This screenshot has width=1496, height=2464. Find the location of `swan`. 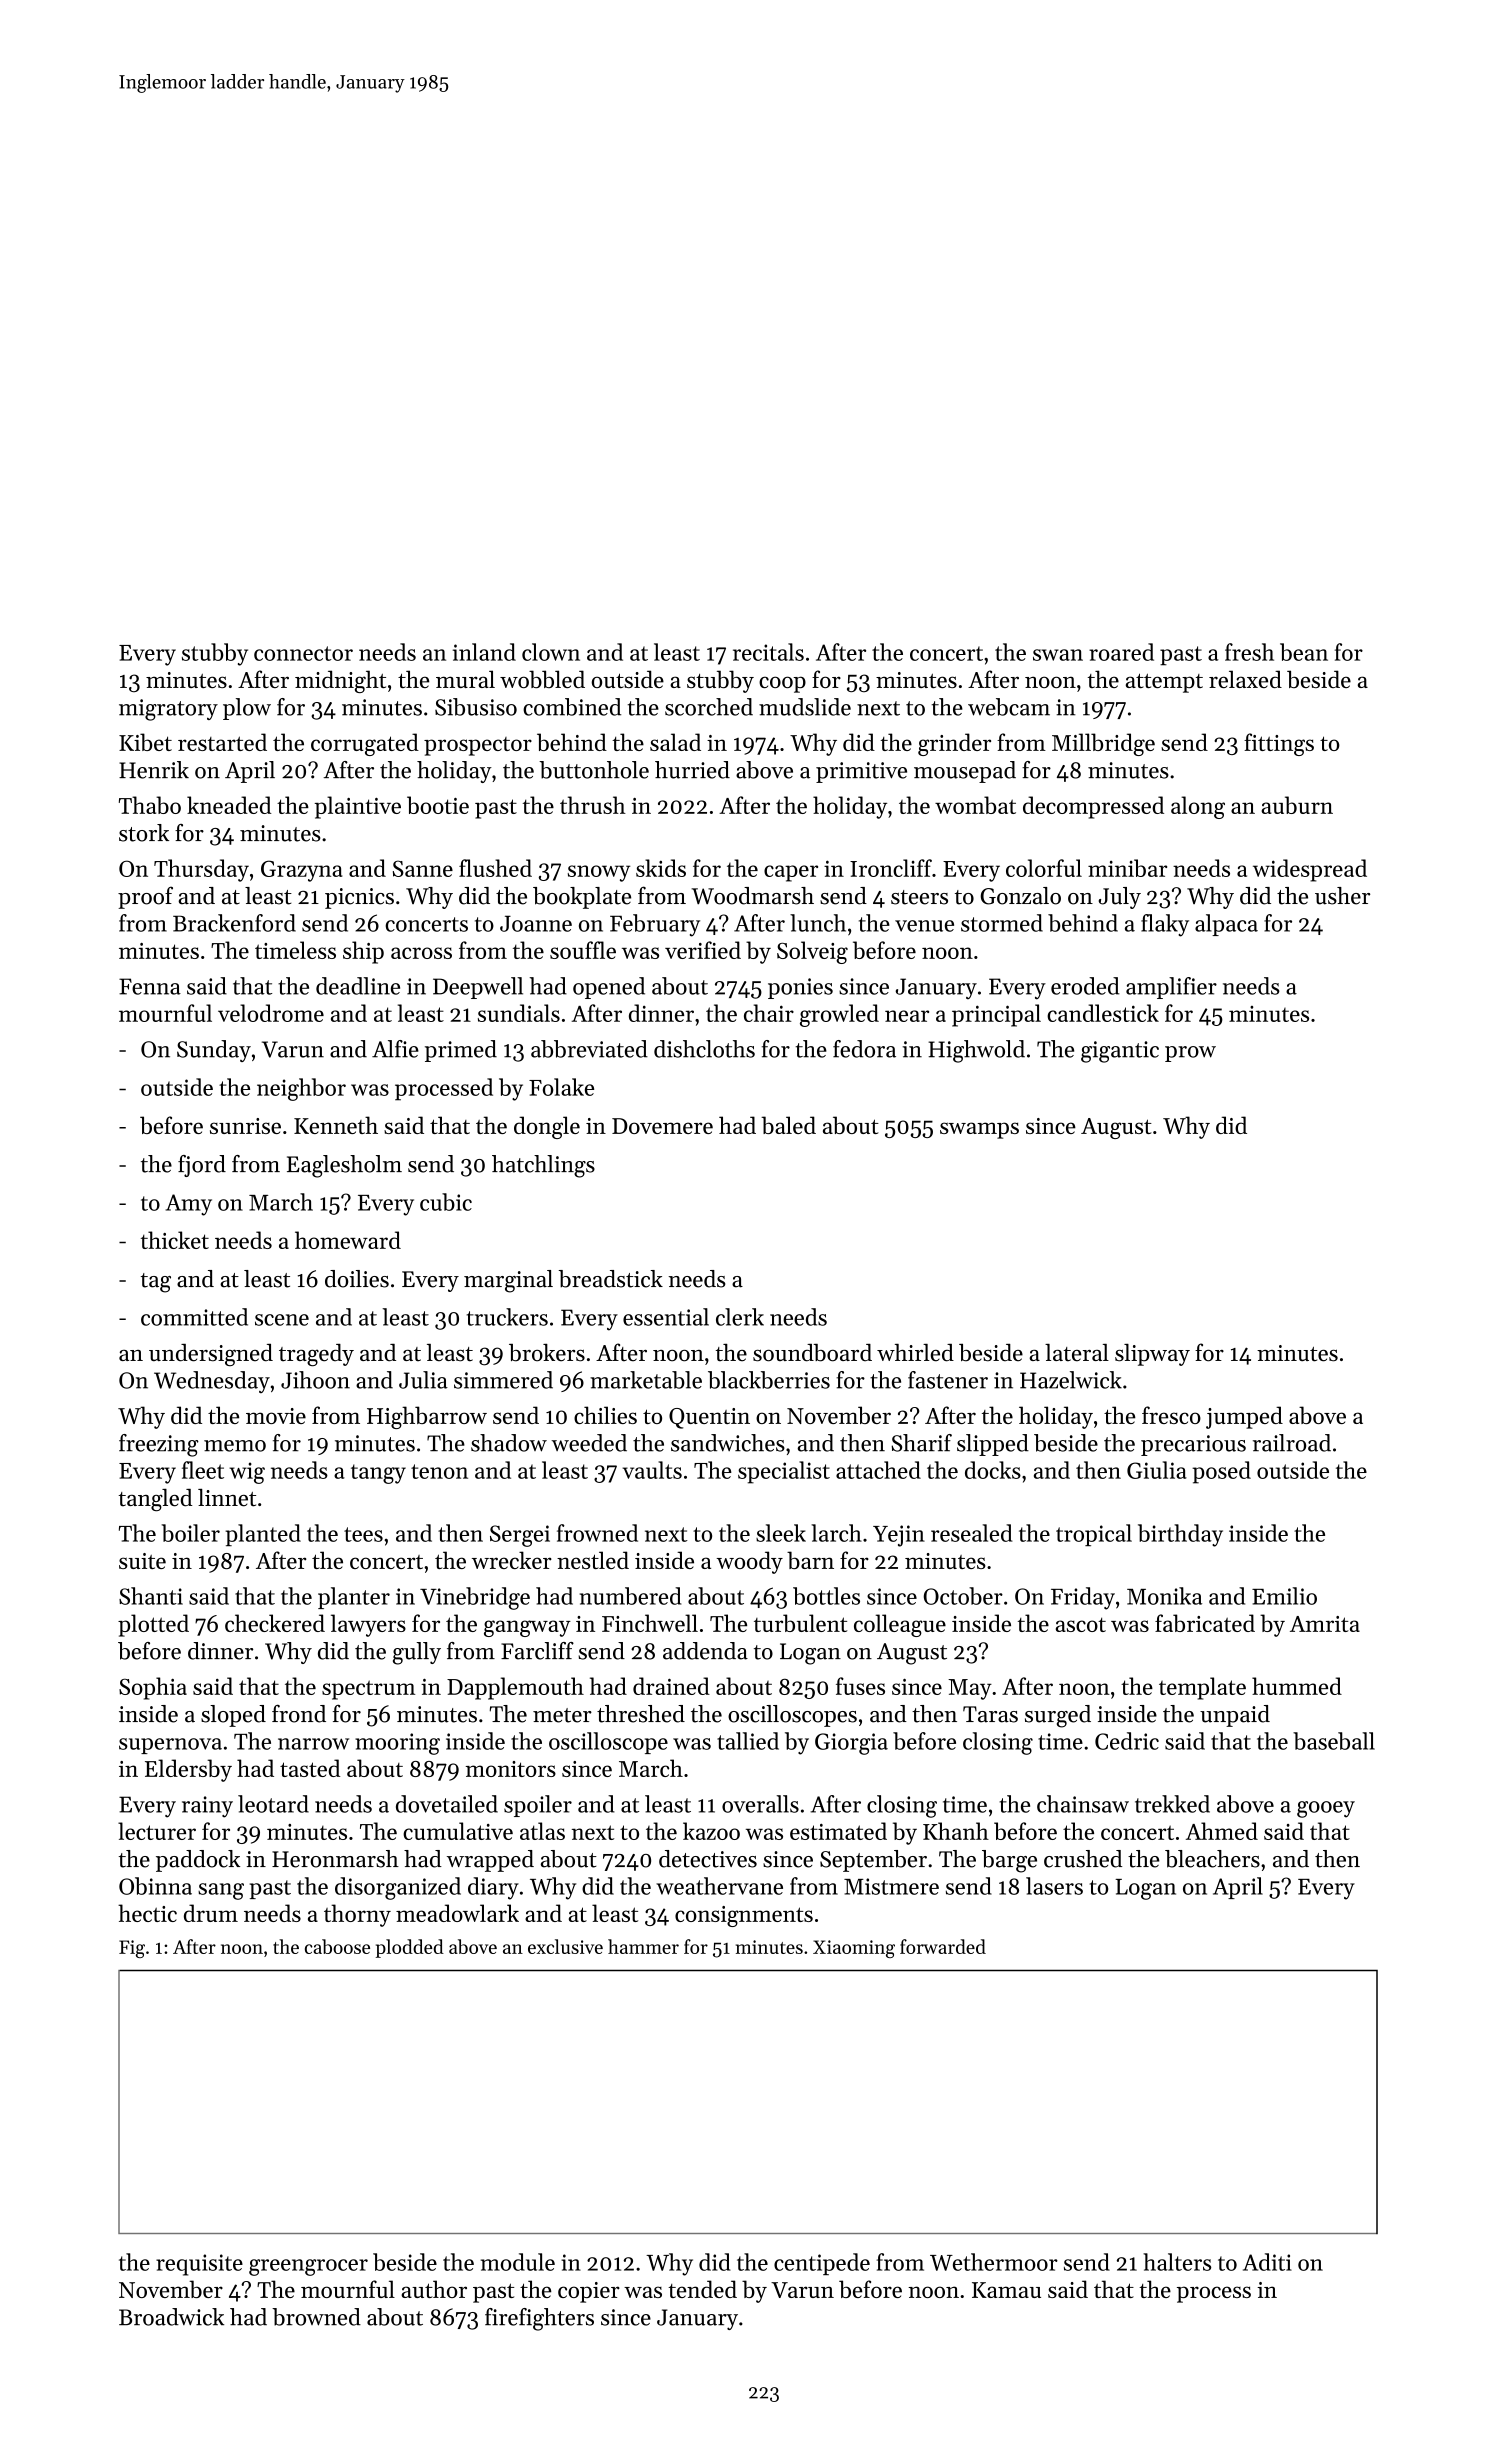

swan is located at coordinates (1058, 655).
